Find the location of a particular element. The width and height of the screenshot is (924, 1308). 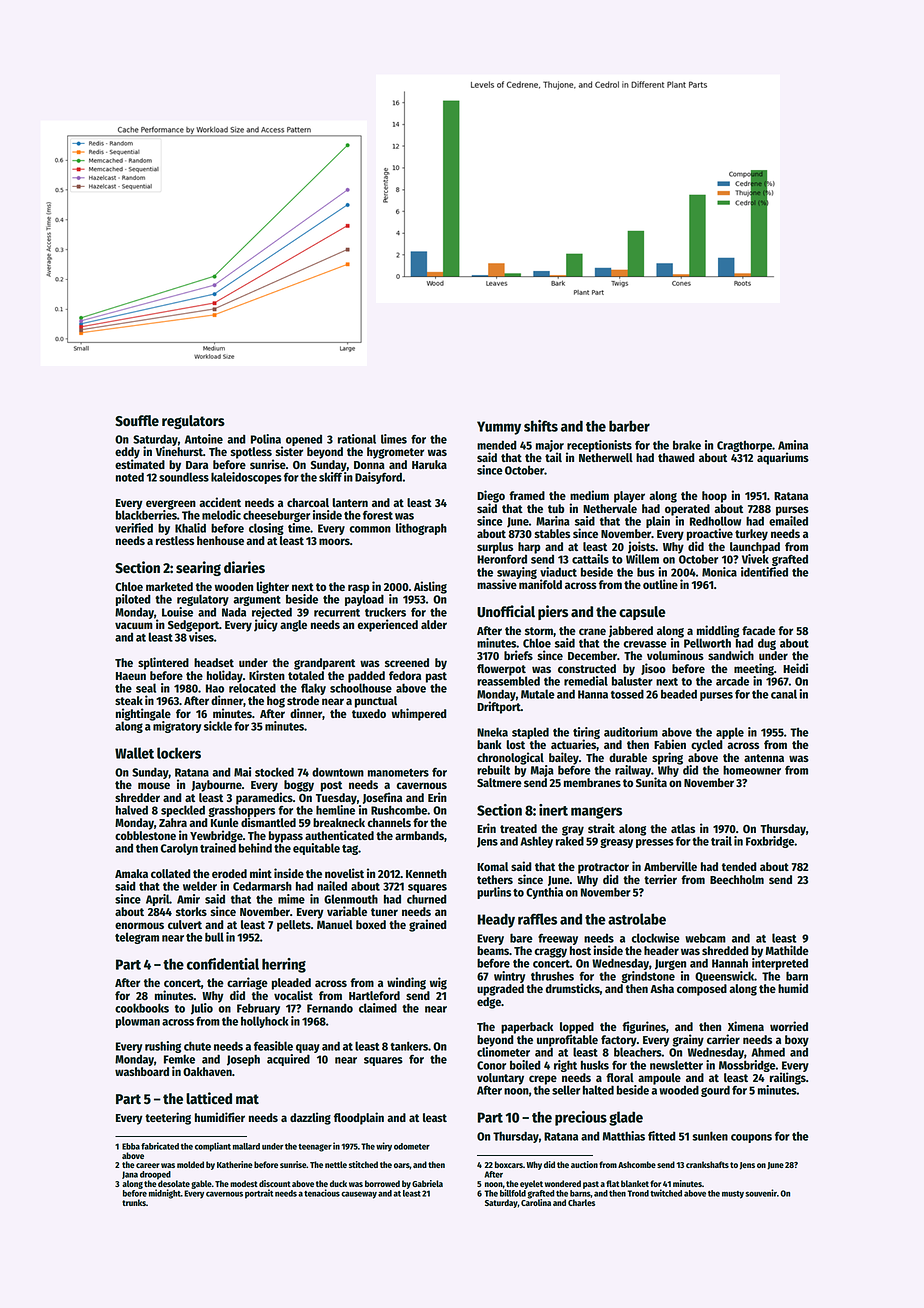

portrait is located at coordinates (259, 1194).
